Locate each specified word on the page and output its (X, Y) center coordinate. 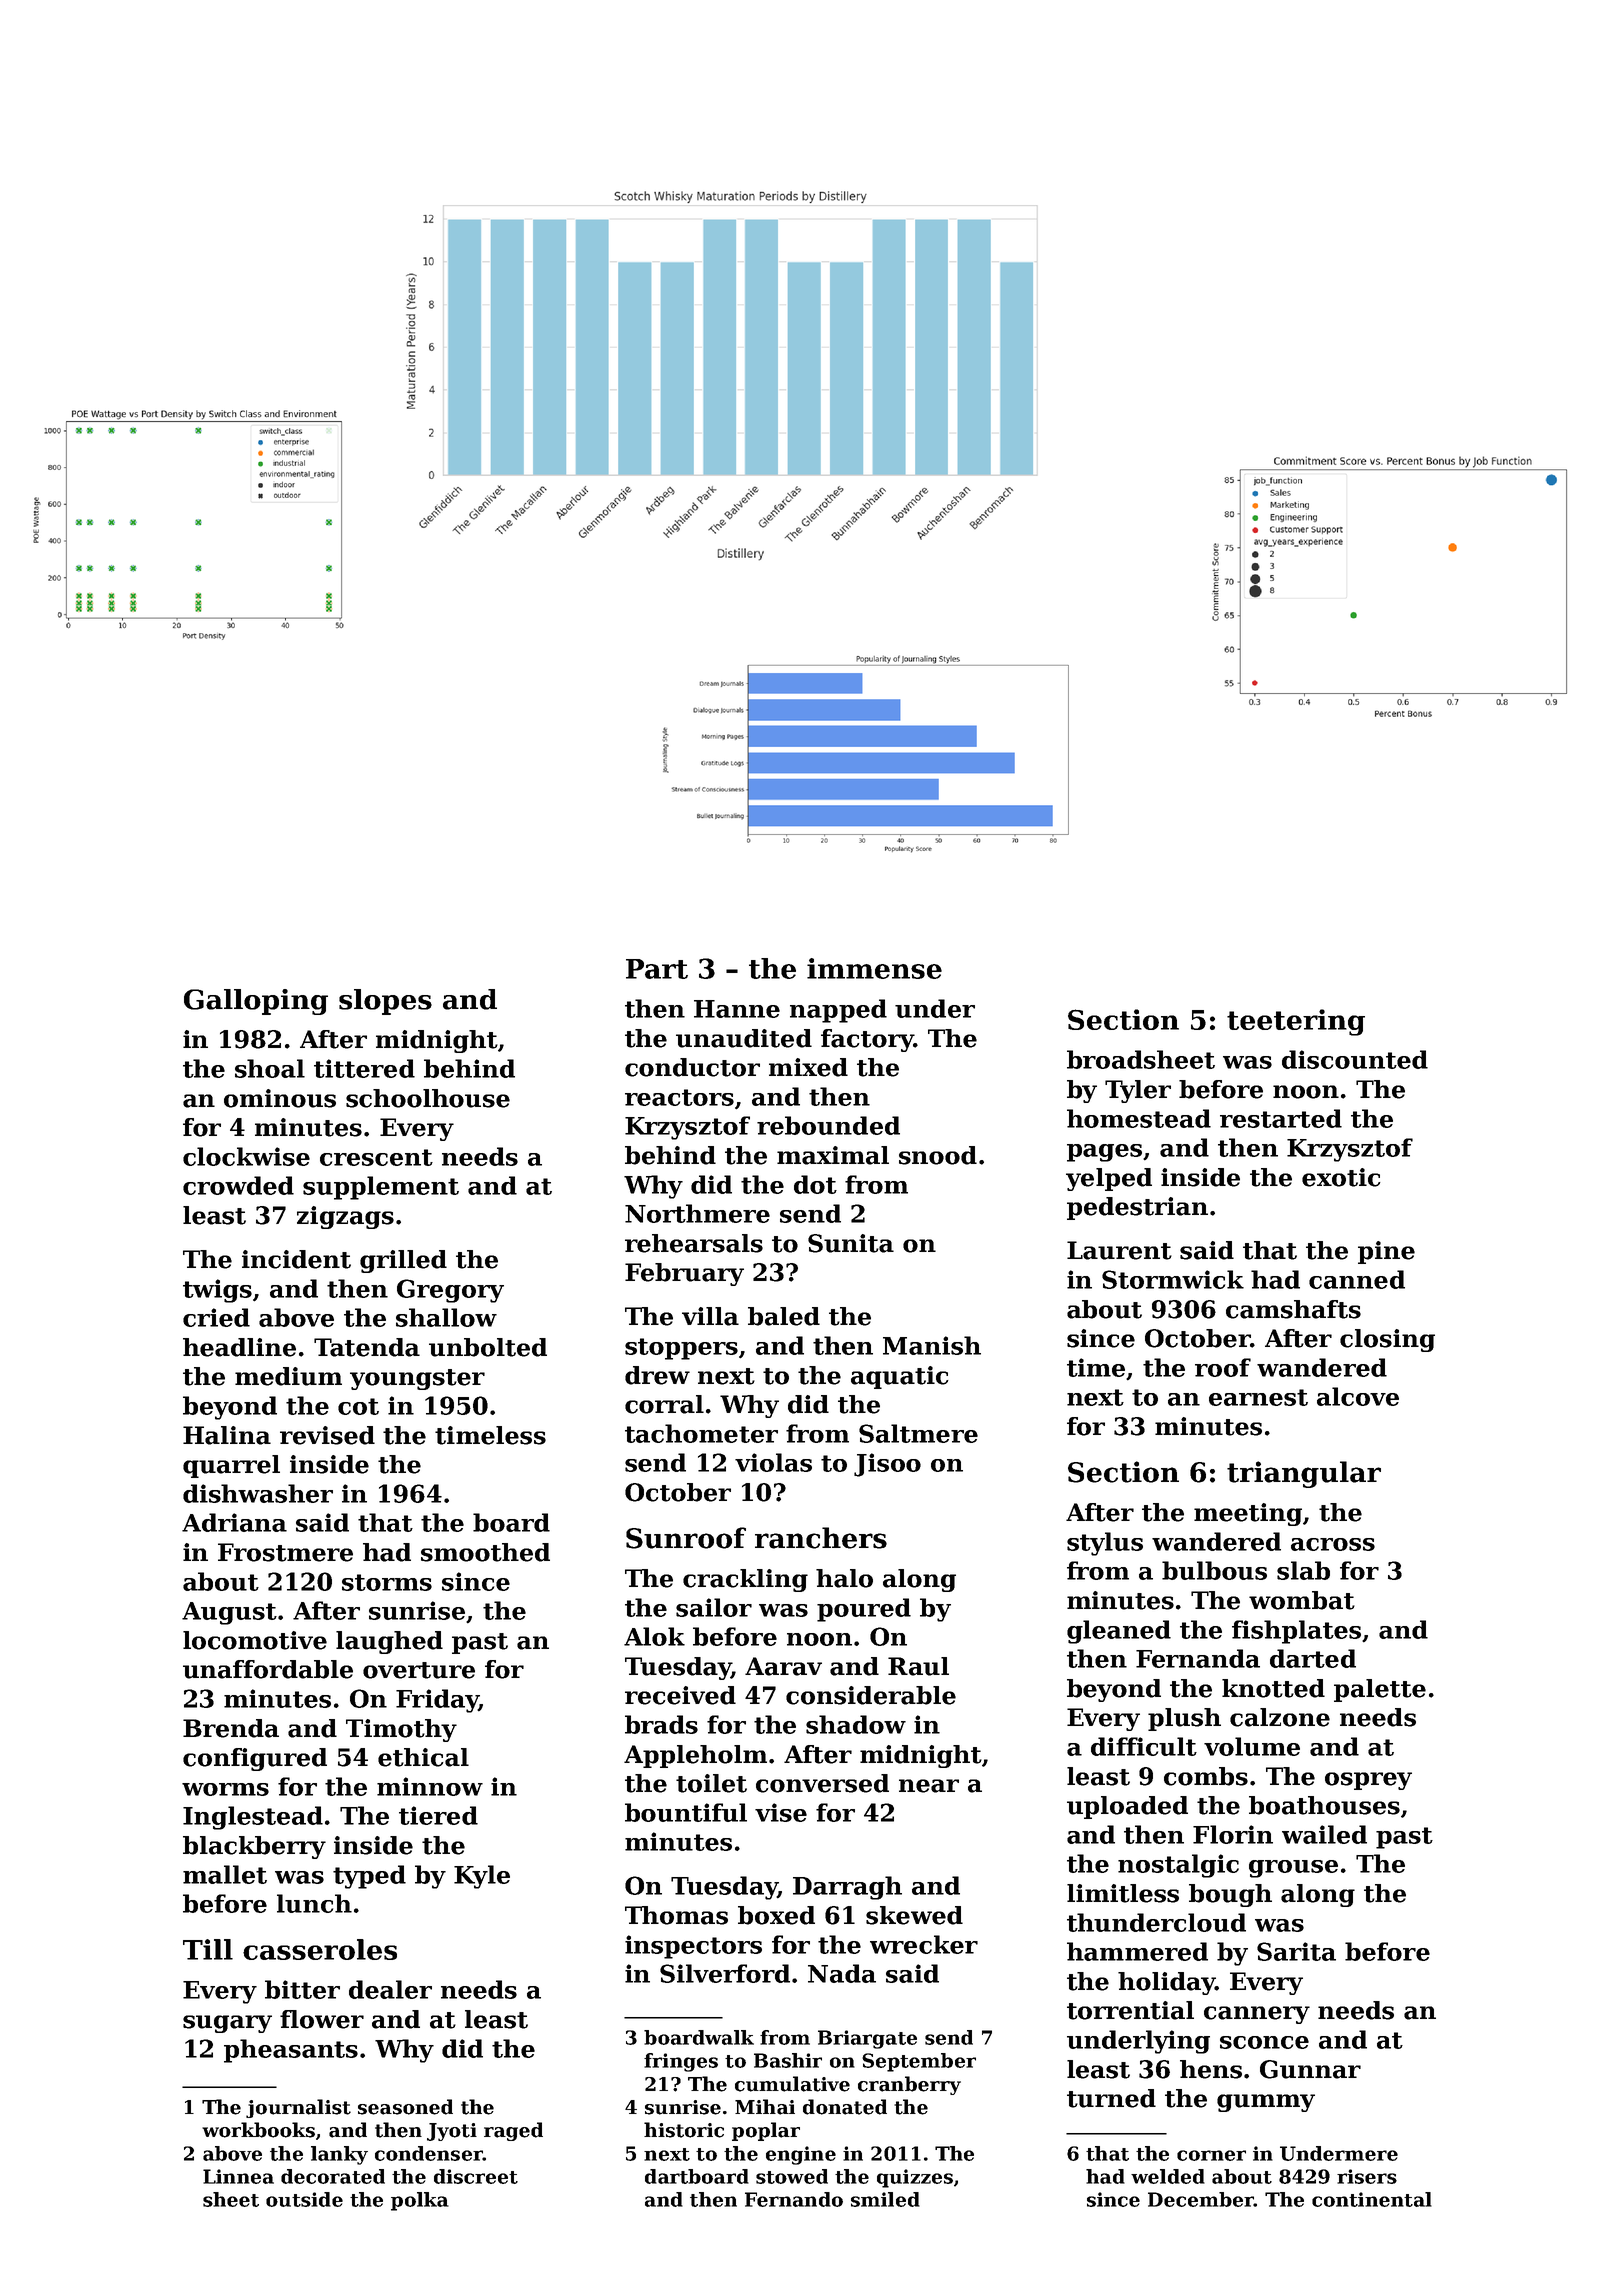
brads (661, 1724)
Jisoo (887, 1465)
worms (225, 1789)
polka (420, 2201)
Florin (1233, 1834)
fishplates (1296, 1632)
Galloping (256, 1002)
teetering (1296, 1022)
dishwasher (258, 1493)
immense (874, 968)
